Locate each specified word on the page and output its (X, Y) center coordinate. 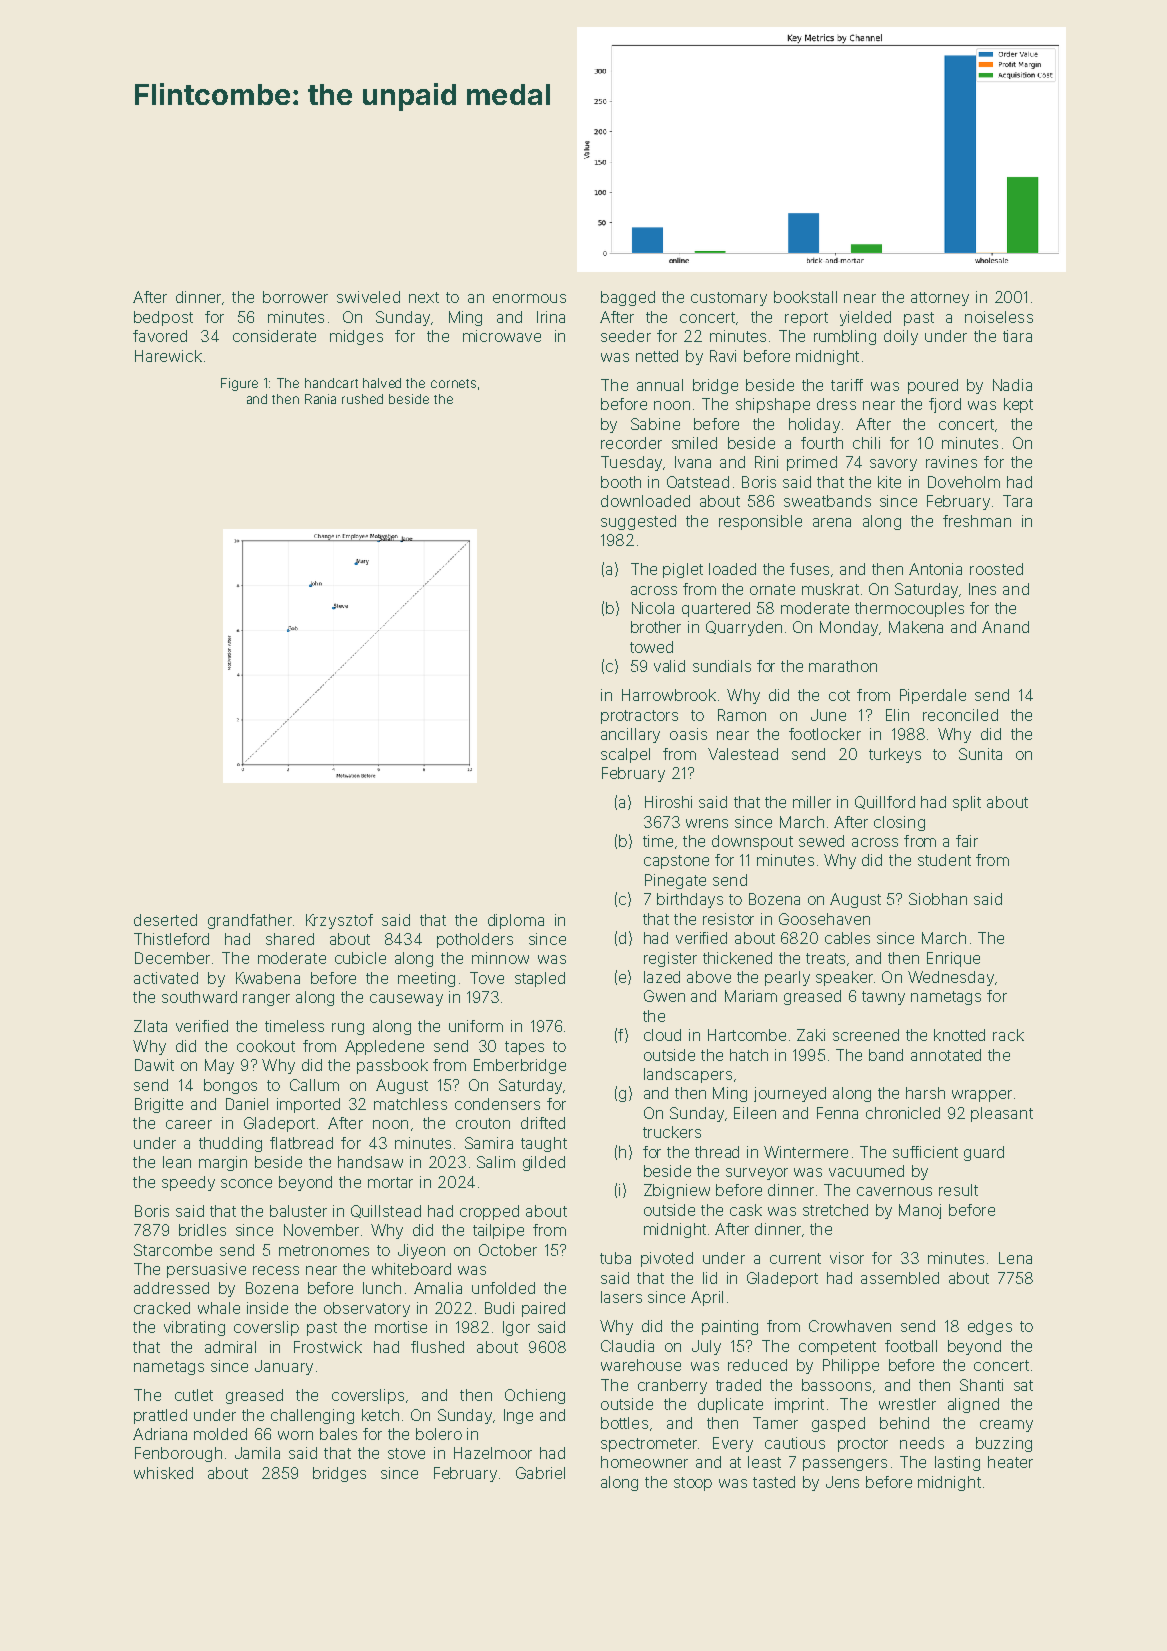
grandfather (250, 921)
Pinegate (675, 881)
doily (901, 337)
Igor (516, 1328)
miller (812, 802)
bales (338, 1434)
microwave (502, 336)
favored (160, 336)
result (958, 1190)
